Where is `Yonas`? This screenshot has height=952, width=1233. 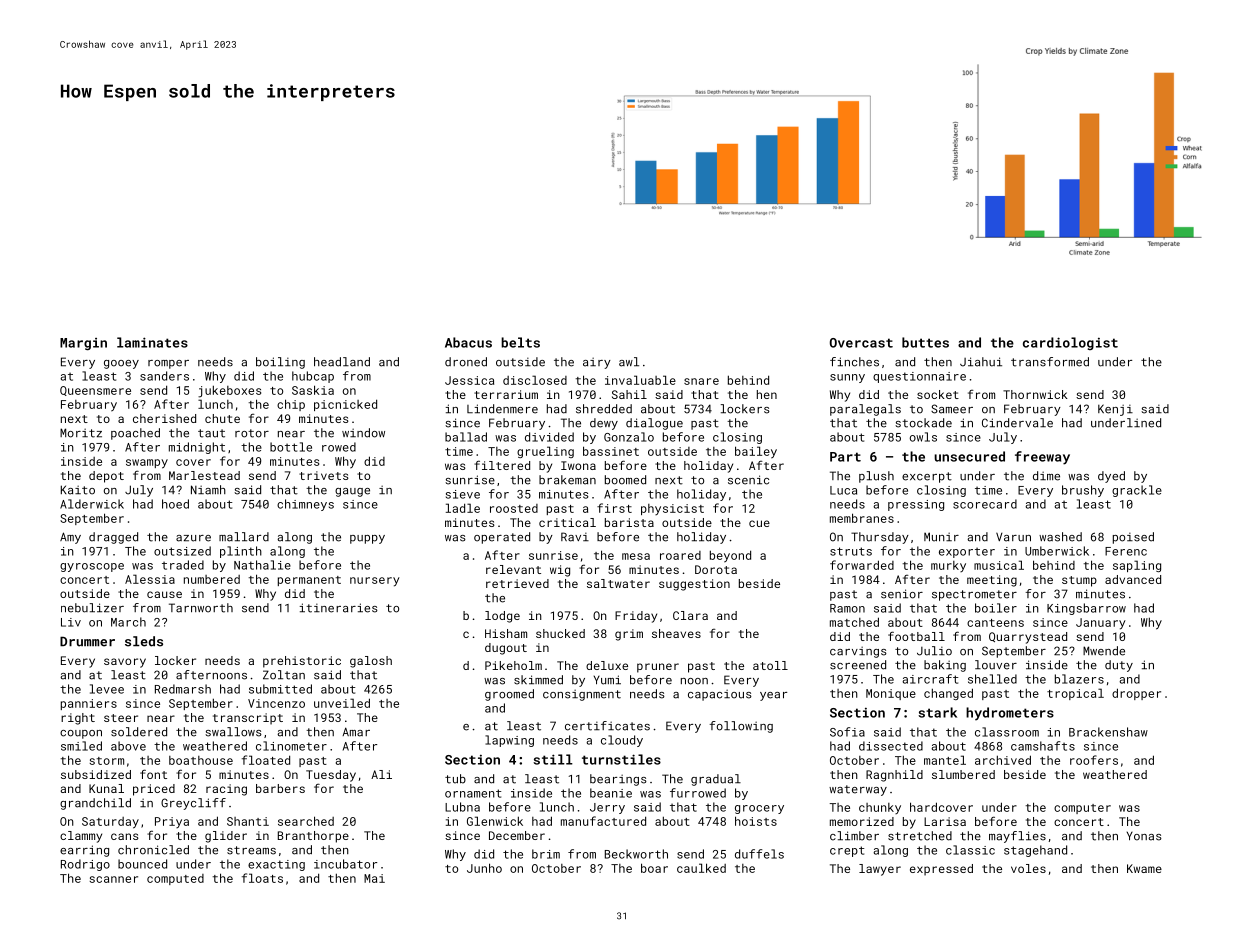 Yonas is located at coordinates (1144, 836).
